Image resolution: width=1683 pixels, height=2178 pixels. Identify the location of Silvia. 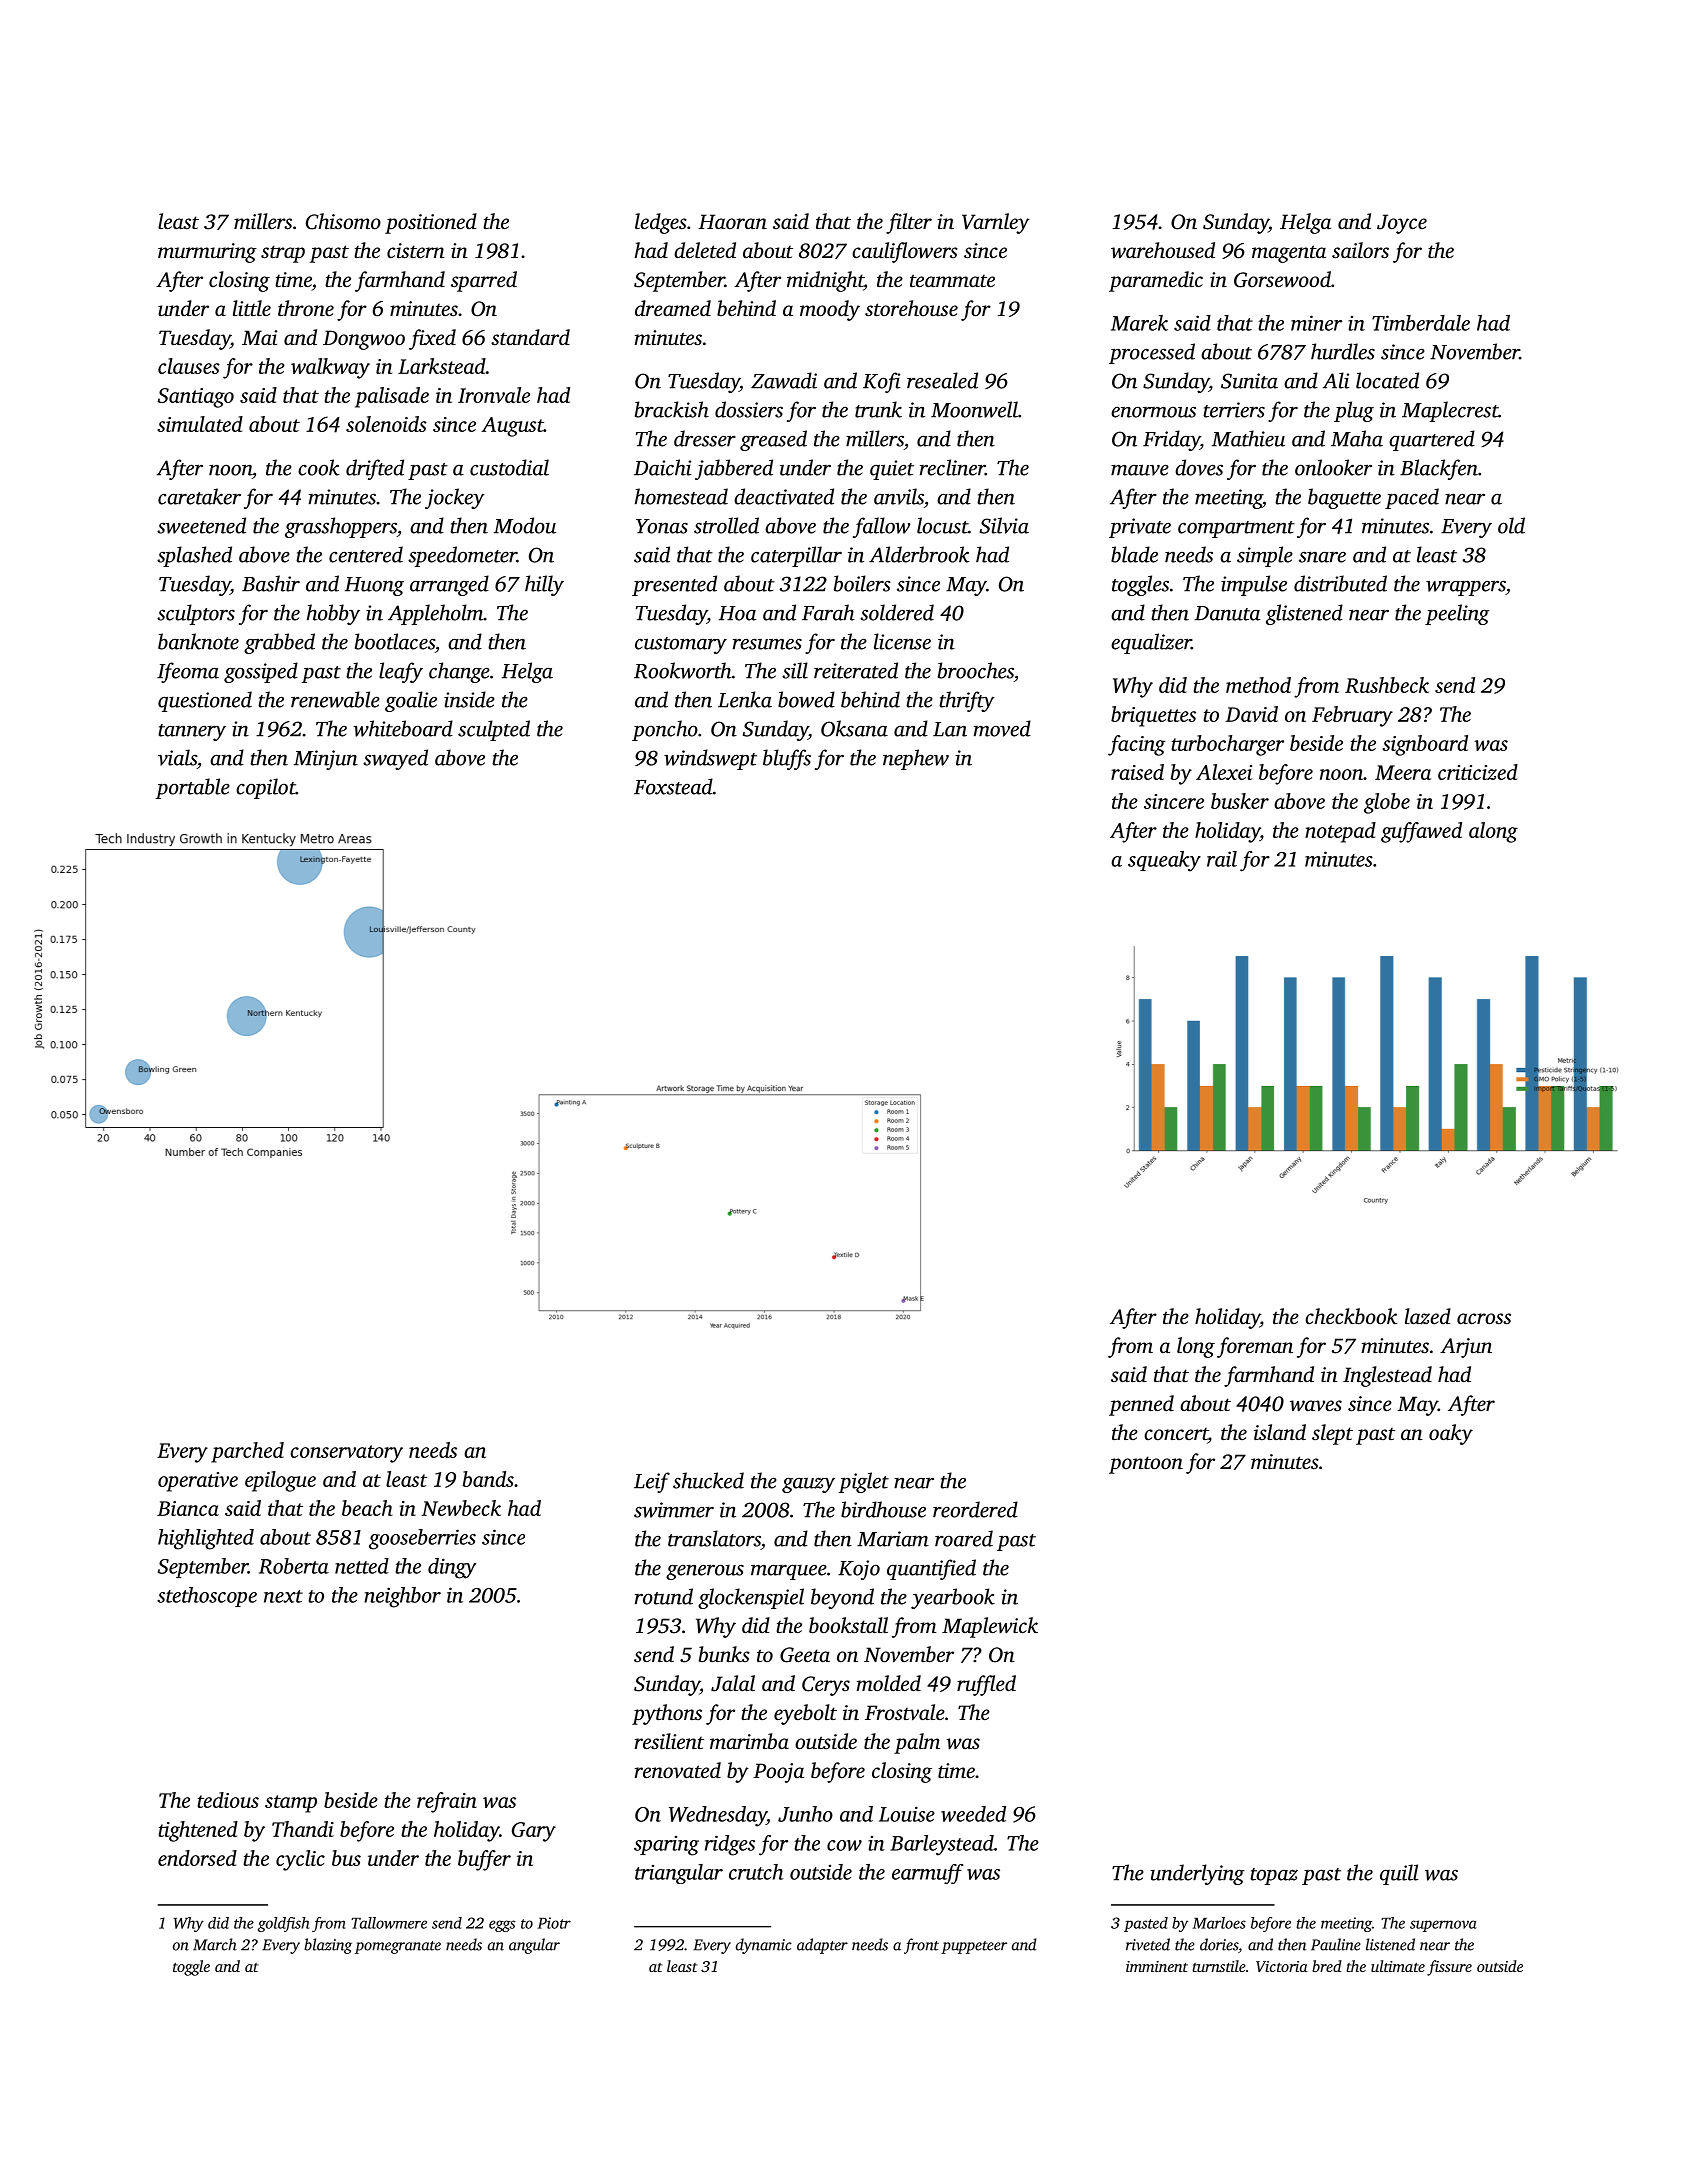
(1004, 525).
